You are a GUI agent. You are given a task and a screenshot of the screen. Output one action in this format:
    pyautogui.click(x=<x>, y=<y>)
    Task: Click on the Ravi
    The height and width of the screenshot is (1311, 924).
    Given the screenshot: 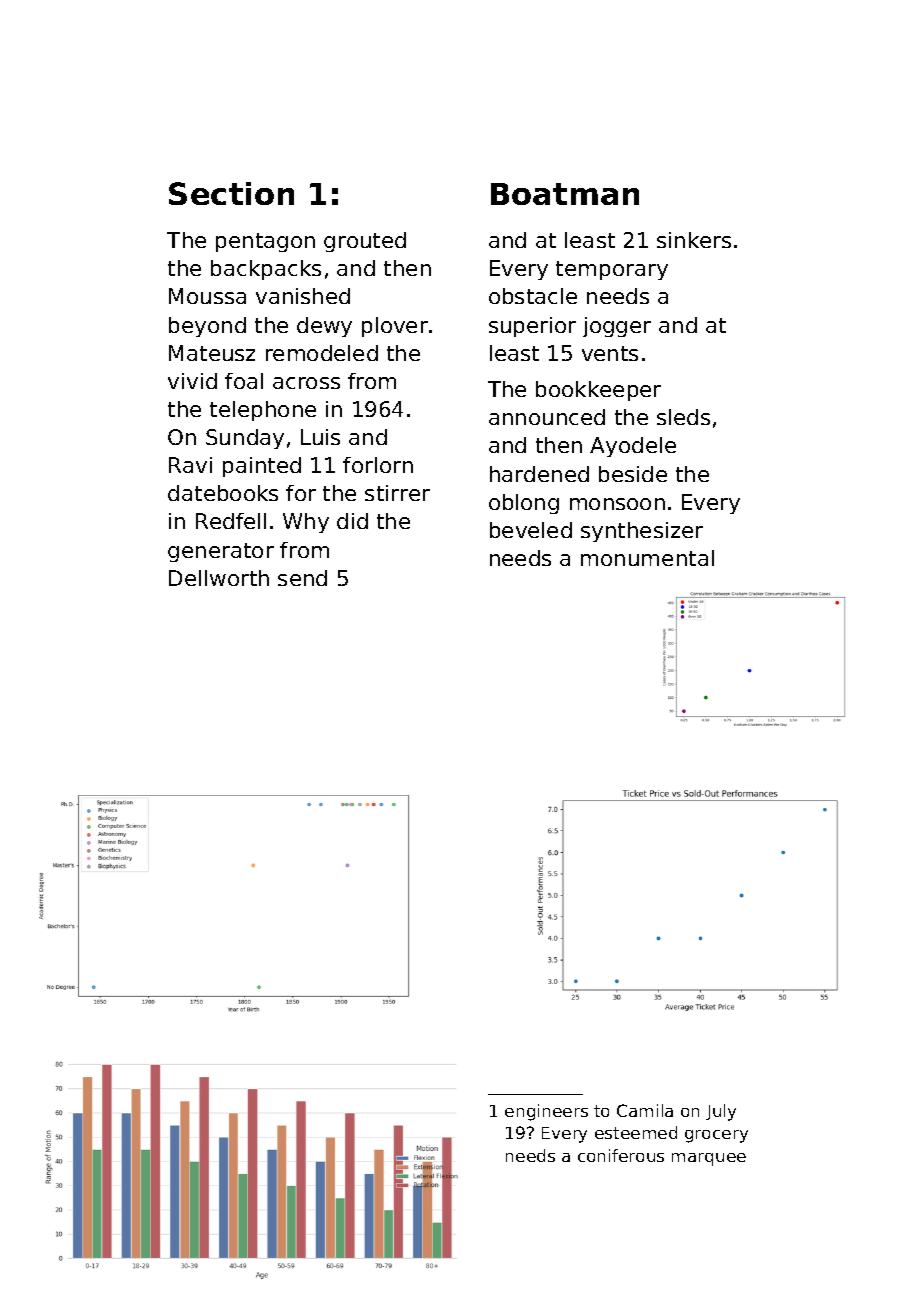 What is the action you would take?
    pyautogui.click(x=190, y=465)
